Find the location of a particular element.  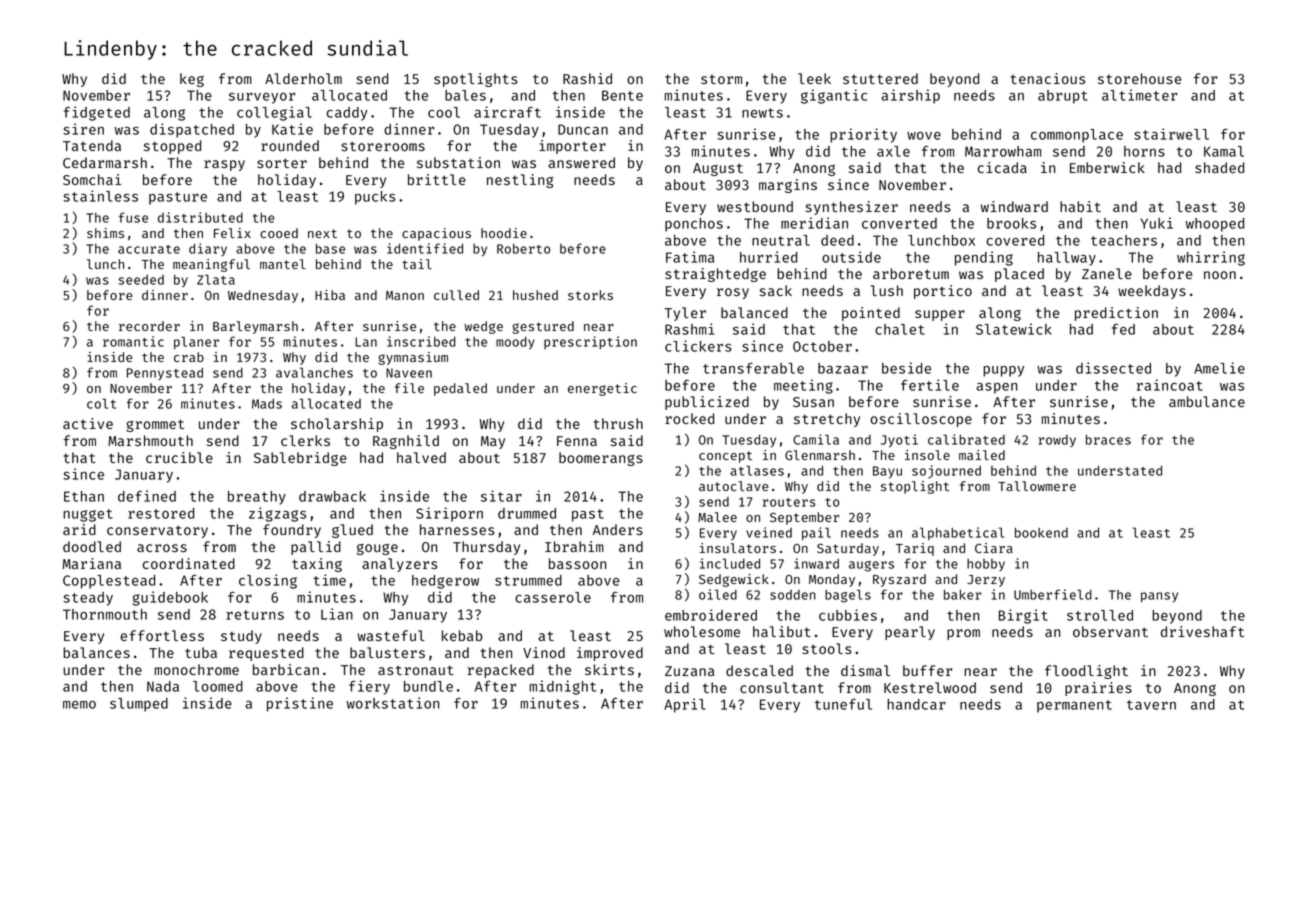

memo is located at coordinates (79, 705).
